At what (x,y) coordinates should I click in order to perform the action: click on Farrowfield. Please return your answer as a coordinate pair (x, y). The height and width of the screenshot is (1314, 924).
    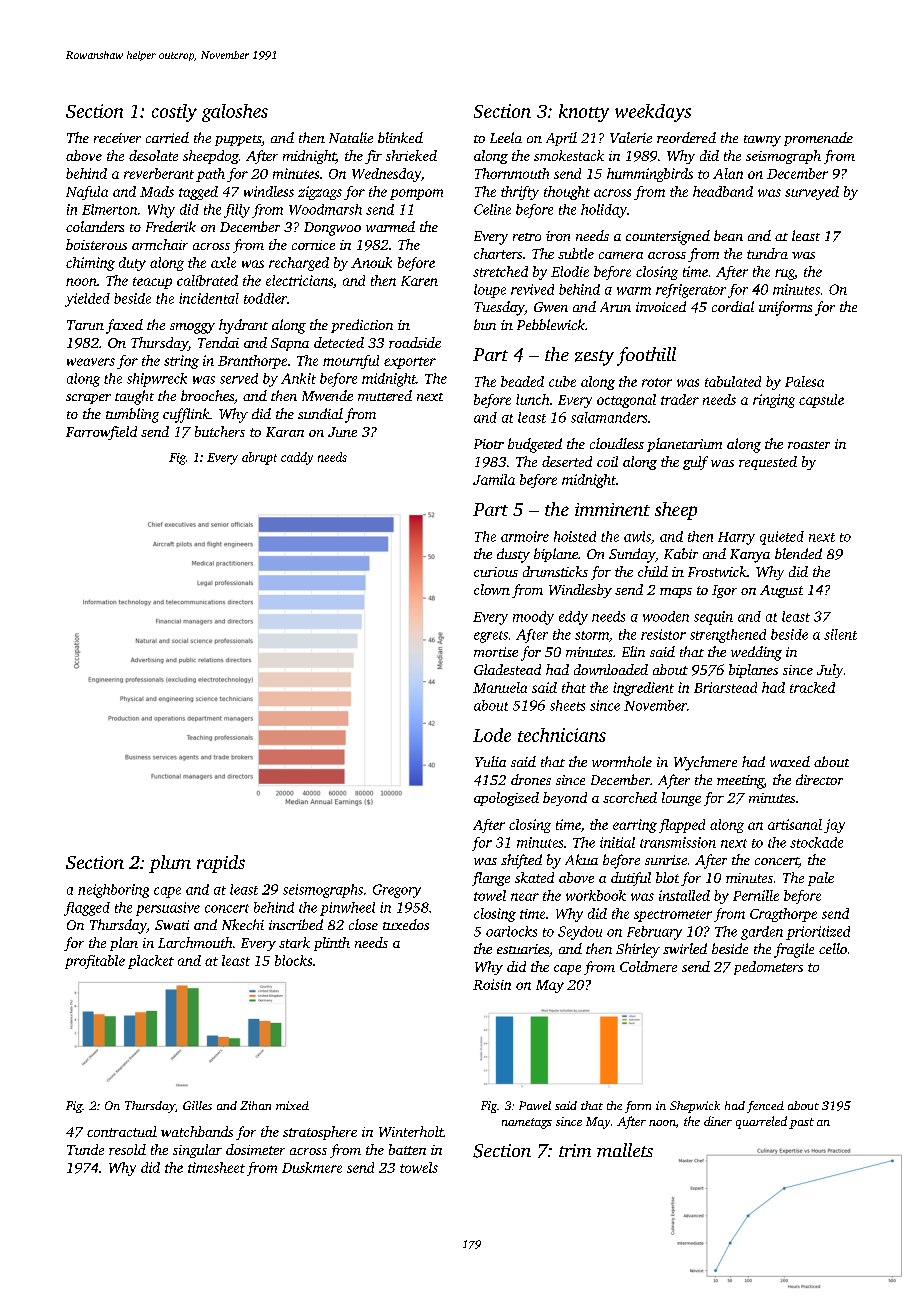
    Looking at the image, I should click on (101, 433).
